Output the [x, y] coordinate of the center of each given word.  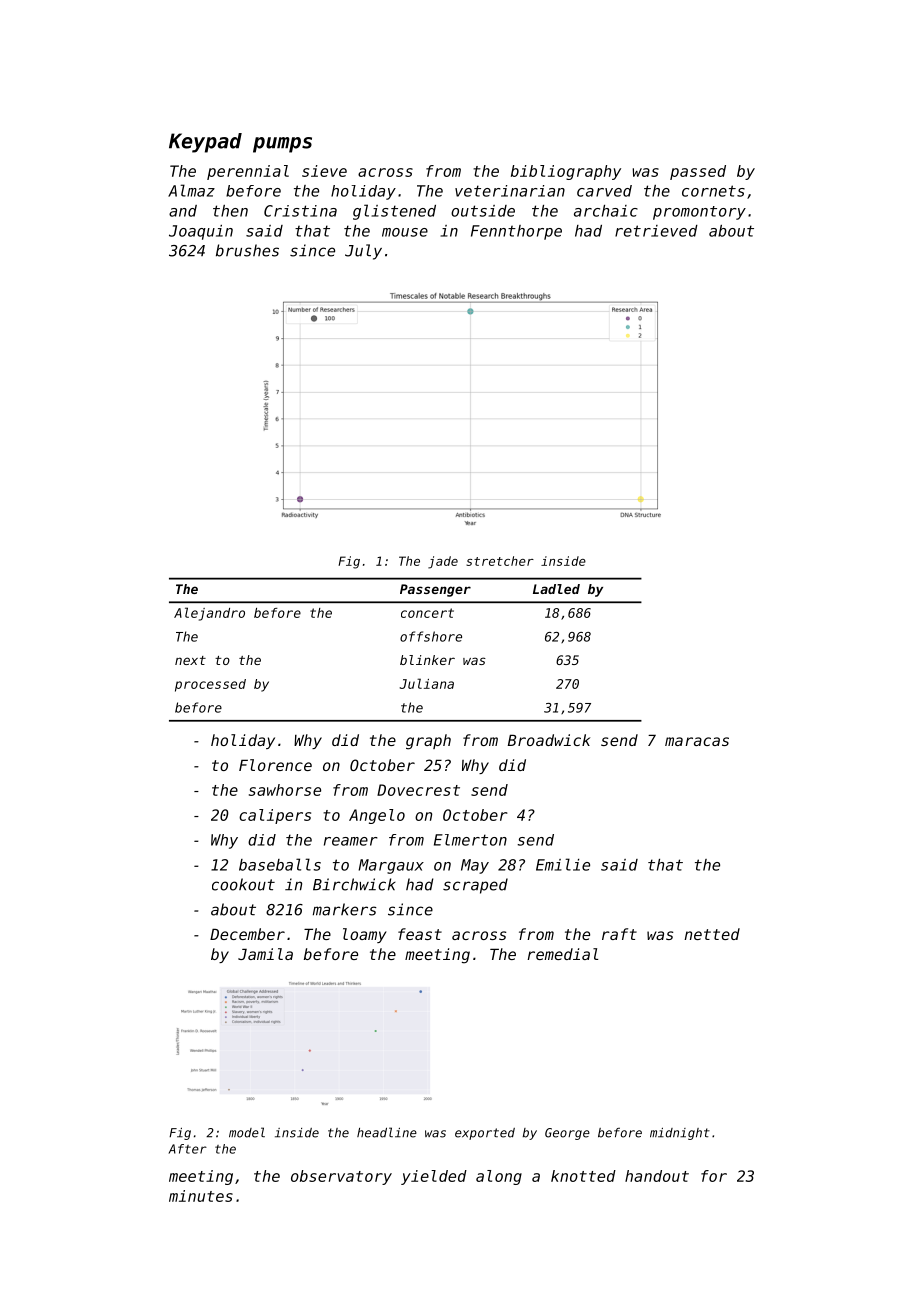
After [187, 1149]
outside [483, 211]
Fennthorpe [516, 232]
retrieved [656, 231]
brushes [247, 250]
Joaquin [201, 232]
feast [420, 934]
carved [604, 191]
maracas [697, 741]
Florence [275, 765]
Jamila [265, 954]
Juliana [427, 683]
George [567, 1134]
